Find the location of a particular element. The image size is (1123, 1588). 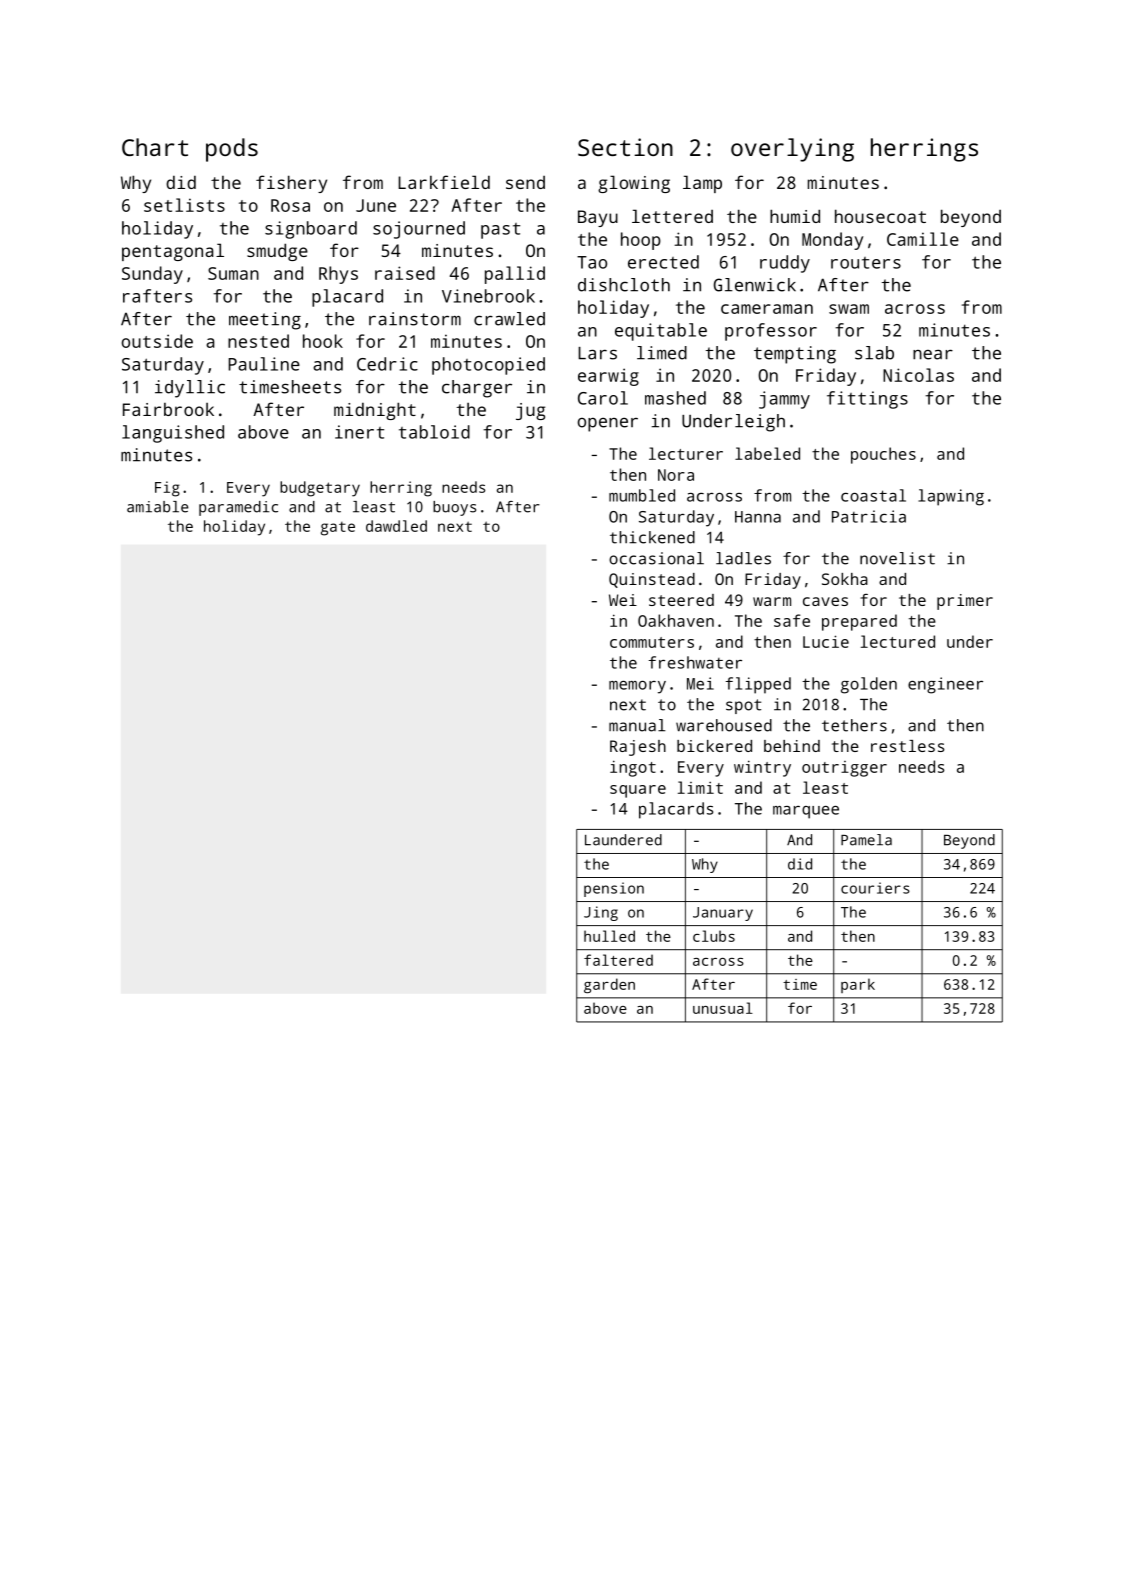

overlying is located at coordinates (792, 150).
